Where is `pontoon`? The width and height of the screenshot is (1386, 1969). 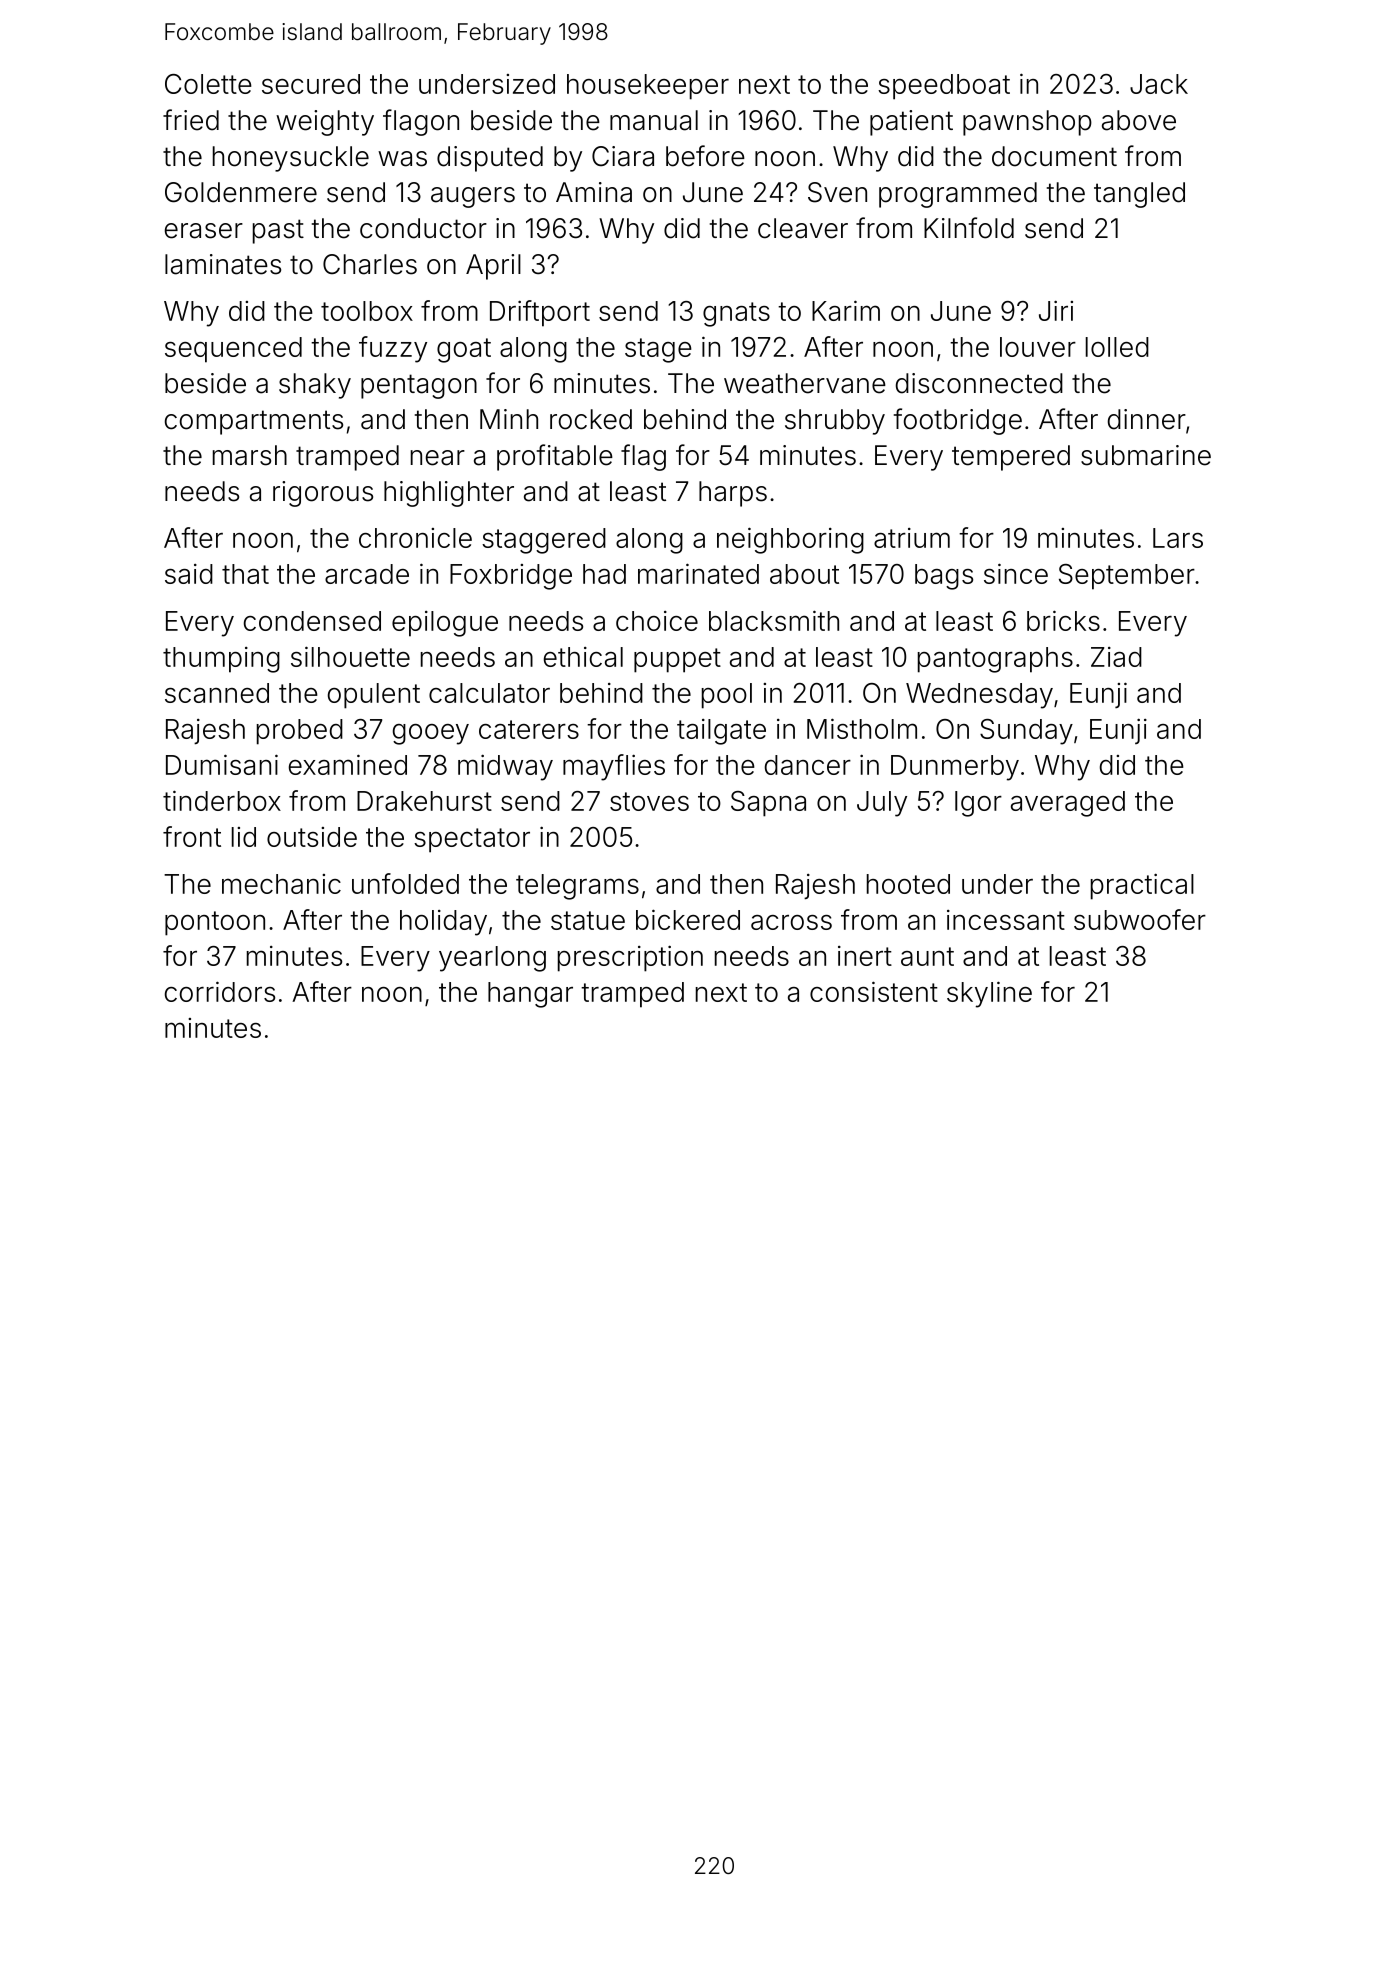
pontoon is located at coordinates (215, 923).
